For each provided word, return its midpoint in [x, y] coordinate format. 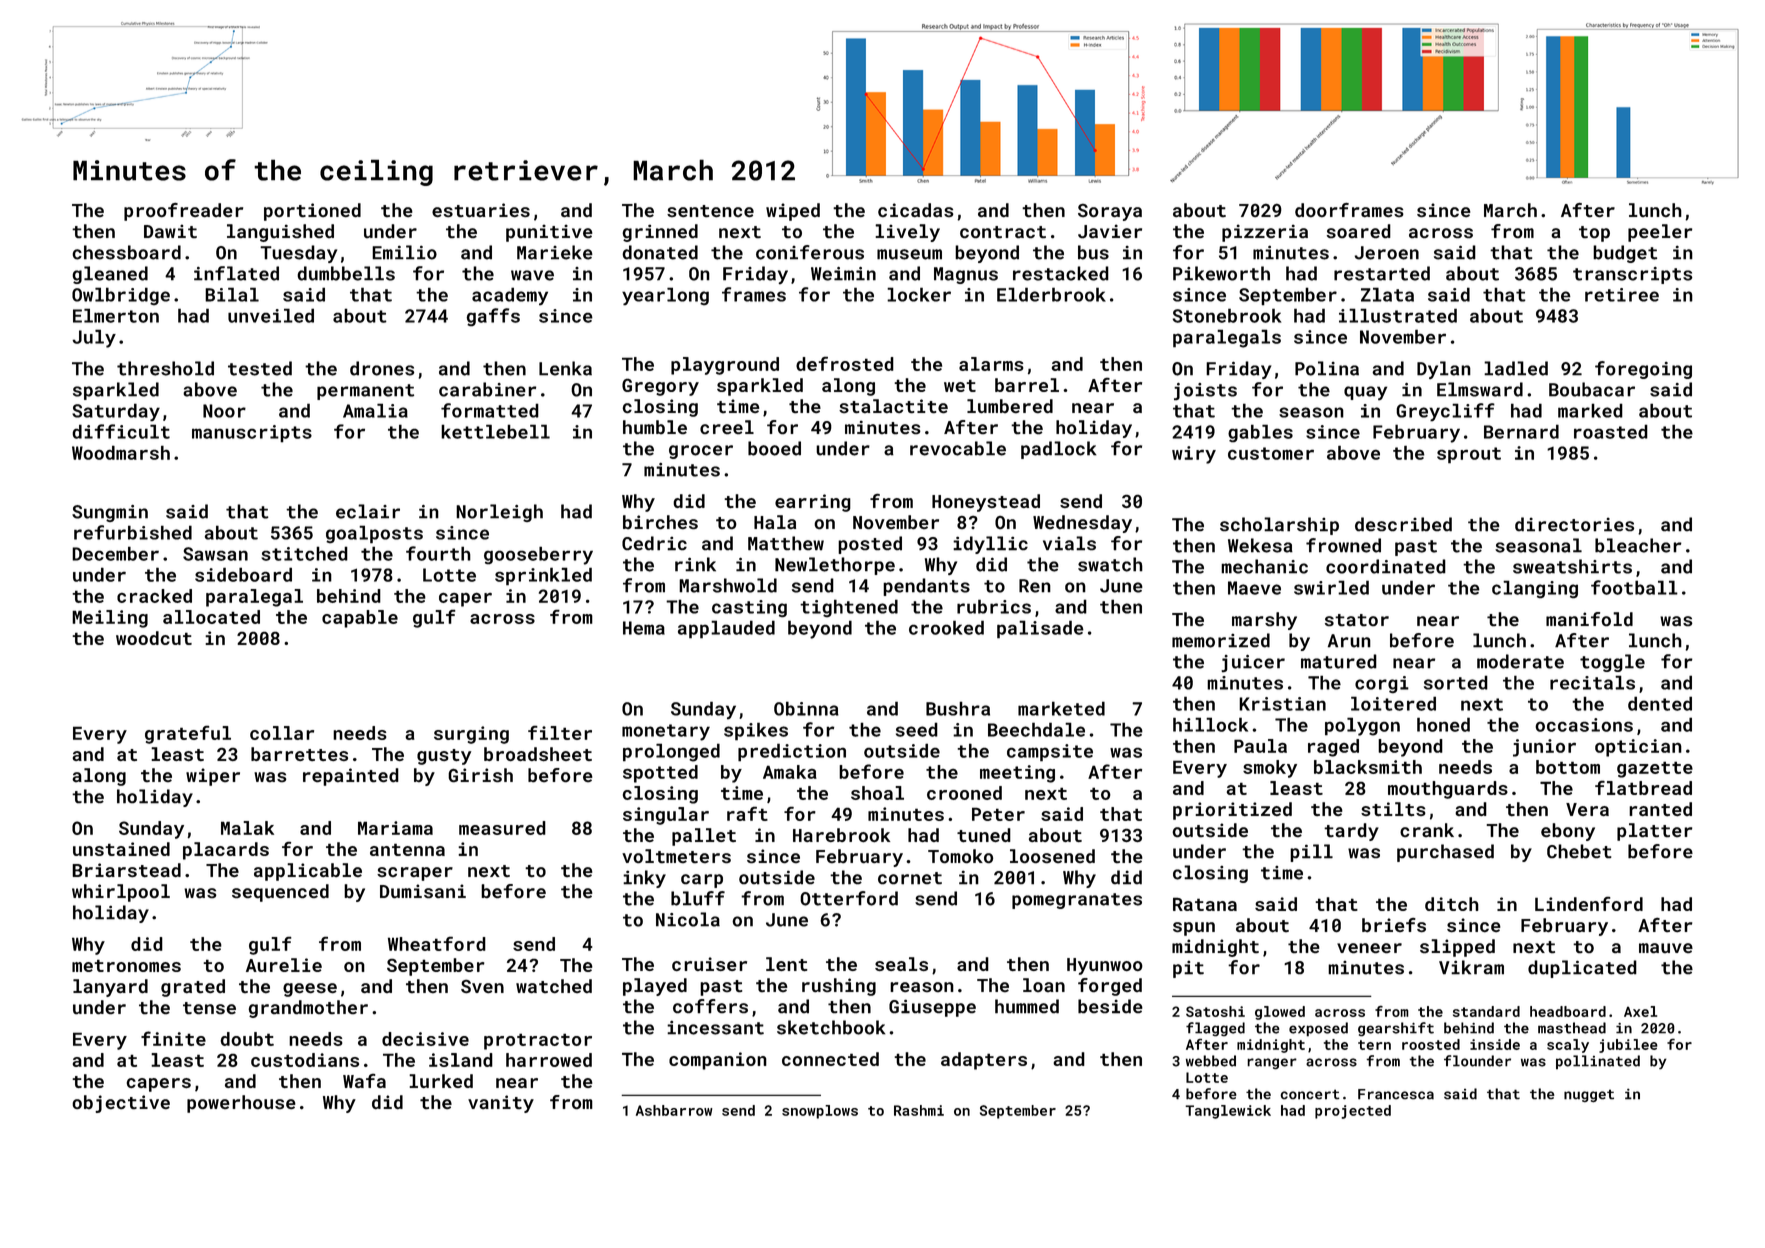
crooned [964, 793]
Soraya [1110, 212]
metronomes [126, 965]
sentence [710, 211]
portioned [312, 212]
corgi [1382, 684]
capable [360, 619]
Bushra [958, 708]
